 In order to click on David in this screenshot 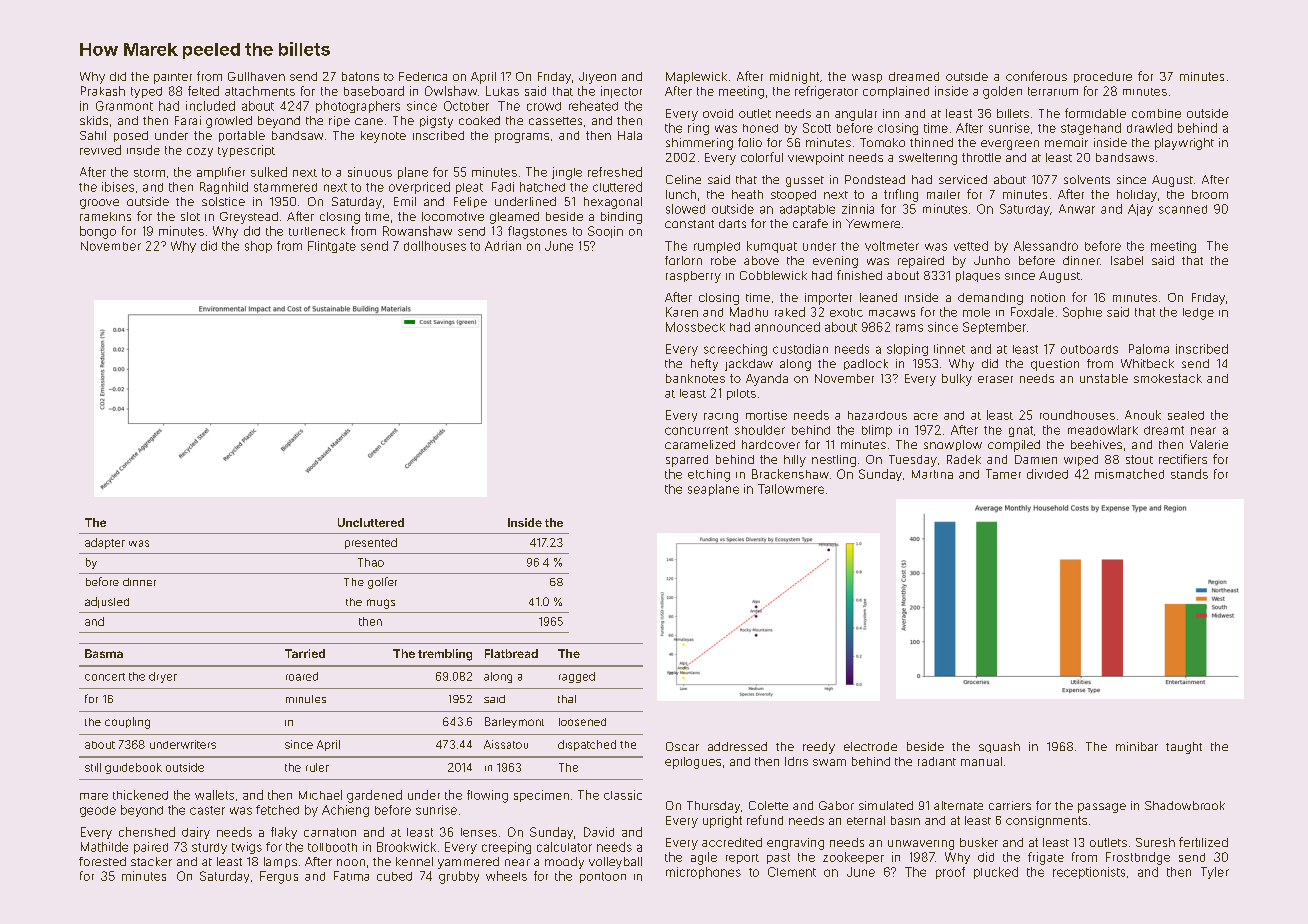, I will do `click(599, 832)`.
